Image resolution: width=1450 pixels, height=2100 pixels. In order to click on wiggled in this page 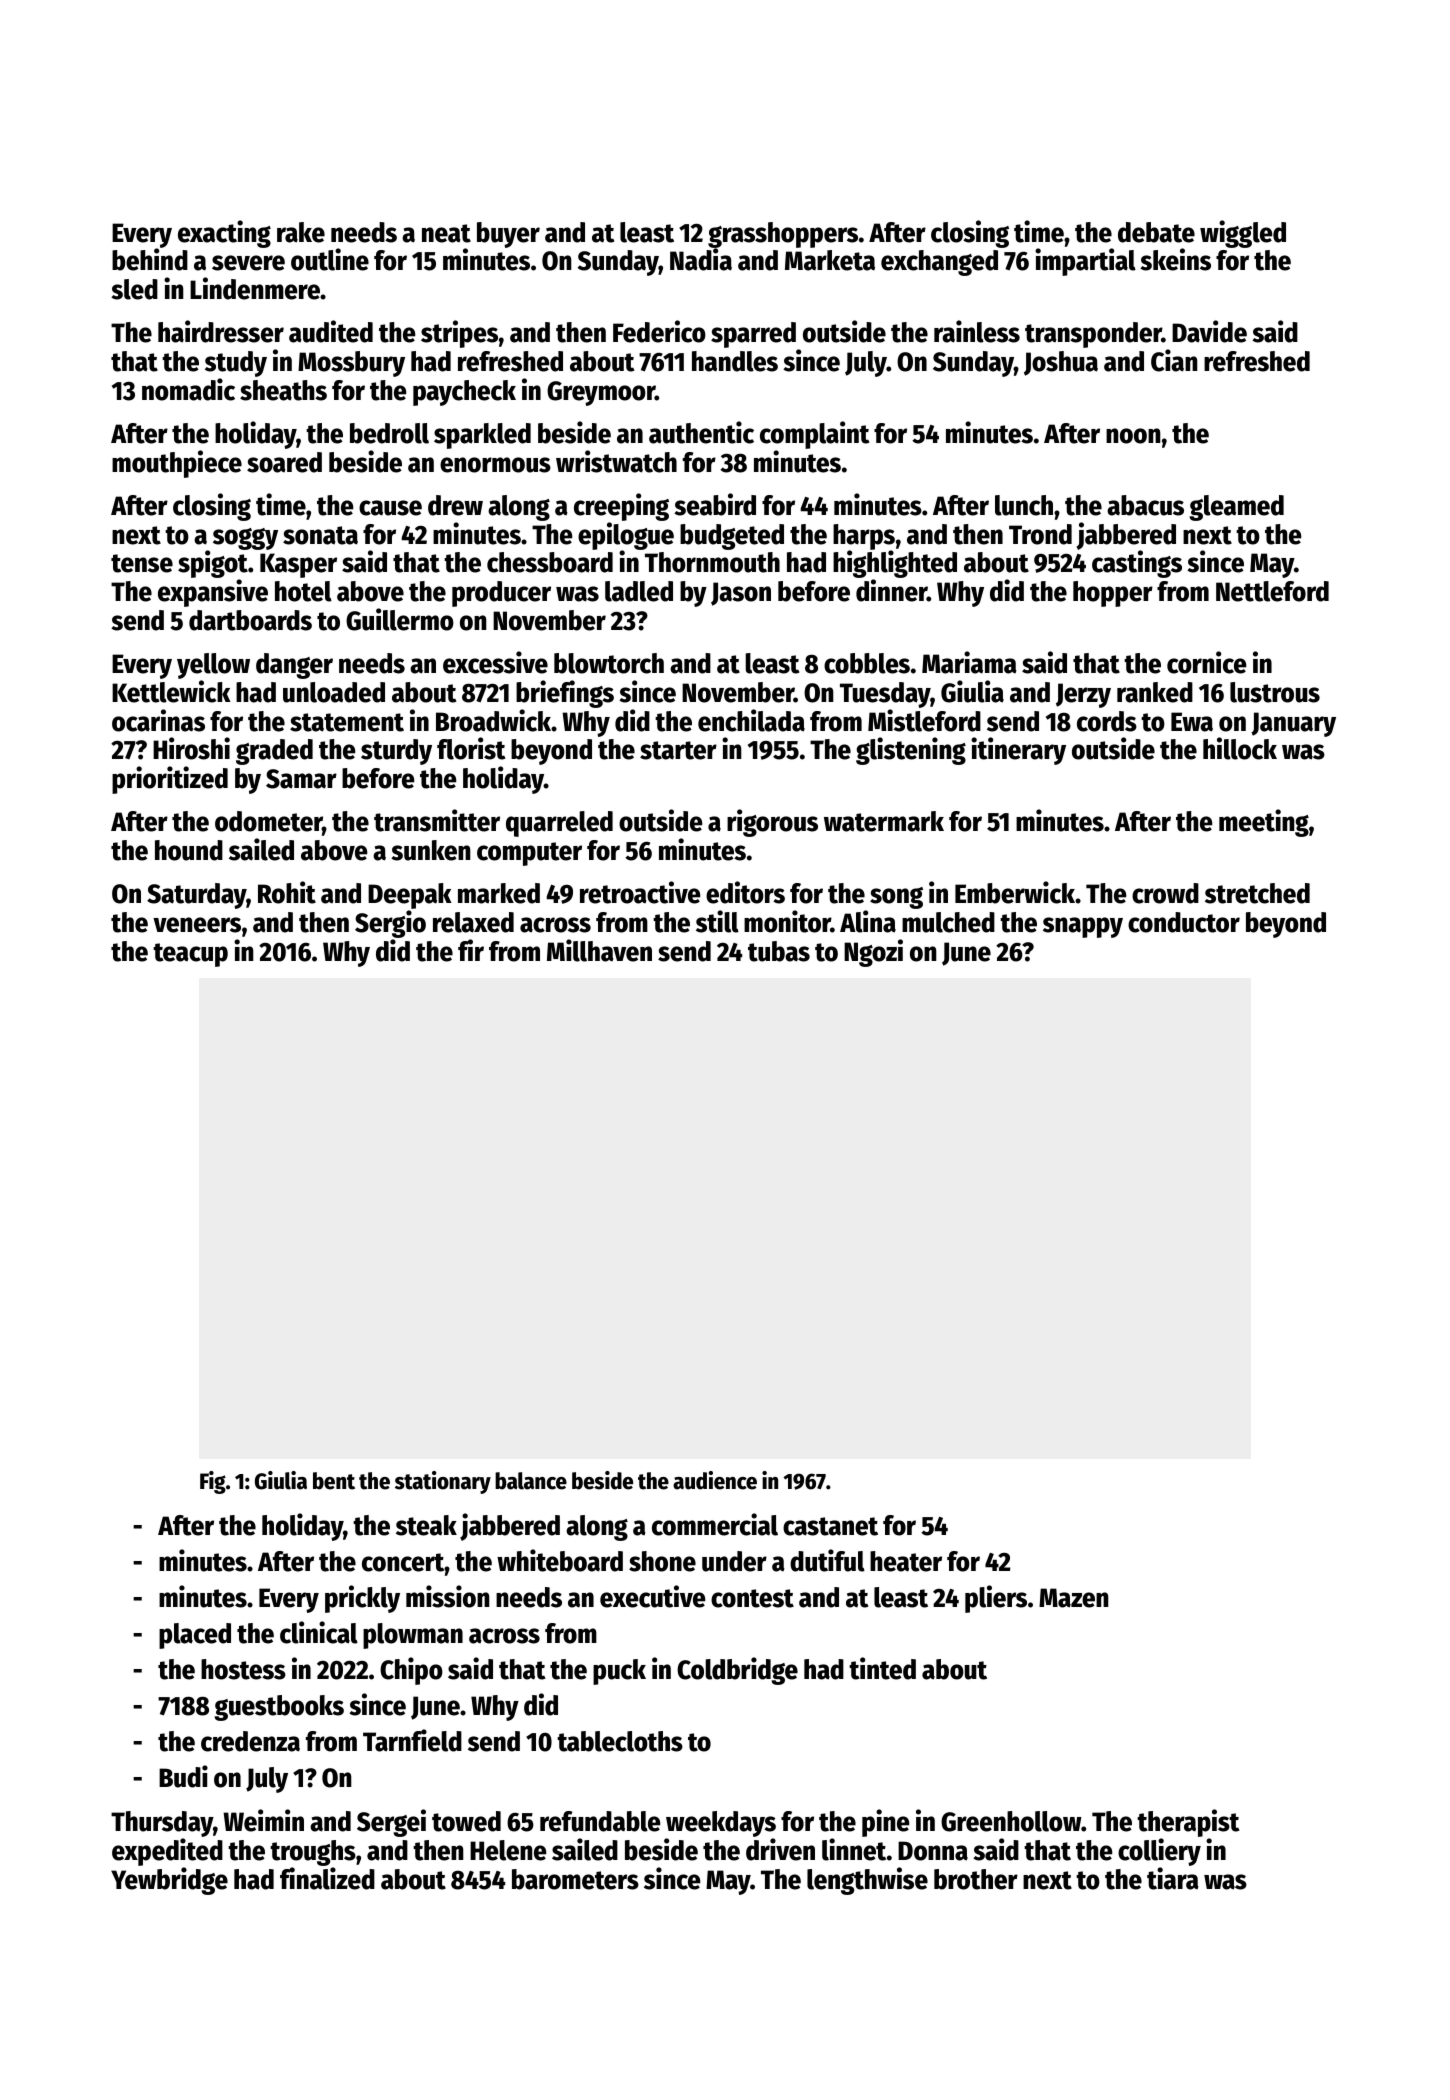, I will do `click(1243, 234)`.
